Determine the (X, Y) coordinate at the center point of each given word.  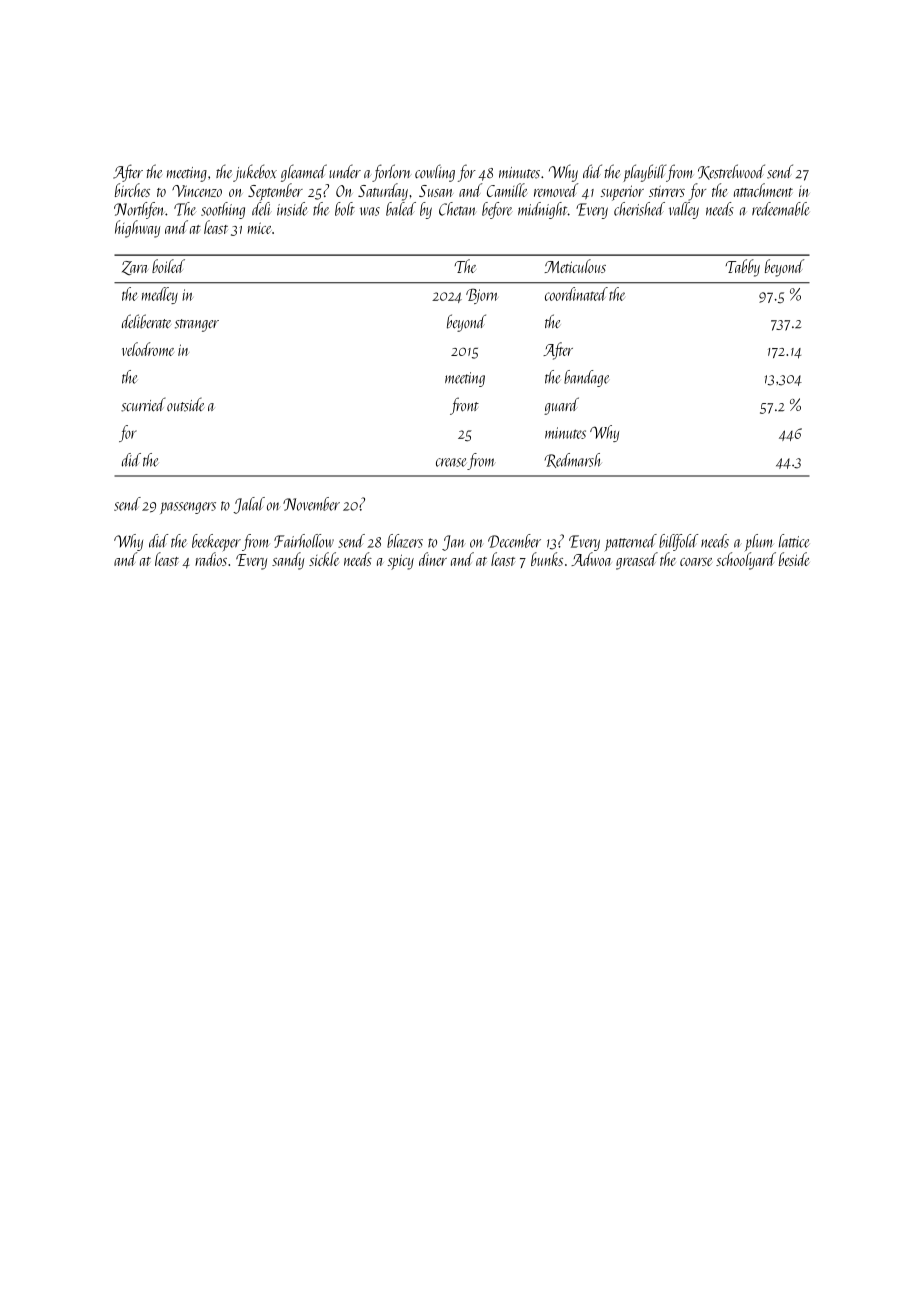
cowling (435, 173)
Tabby (742, 268)
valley (684, 210)
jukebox (255, 173)
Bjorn (482, 296)
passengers (188, 508)
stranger (197, 325)
